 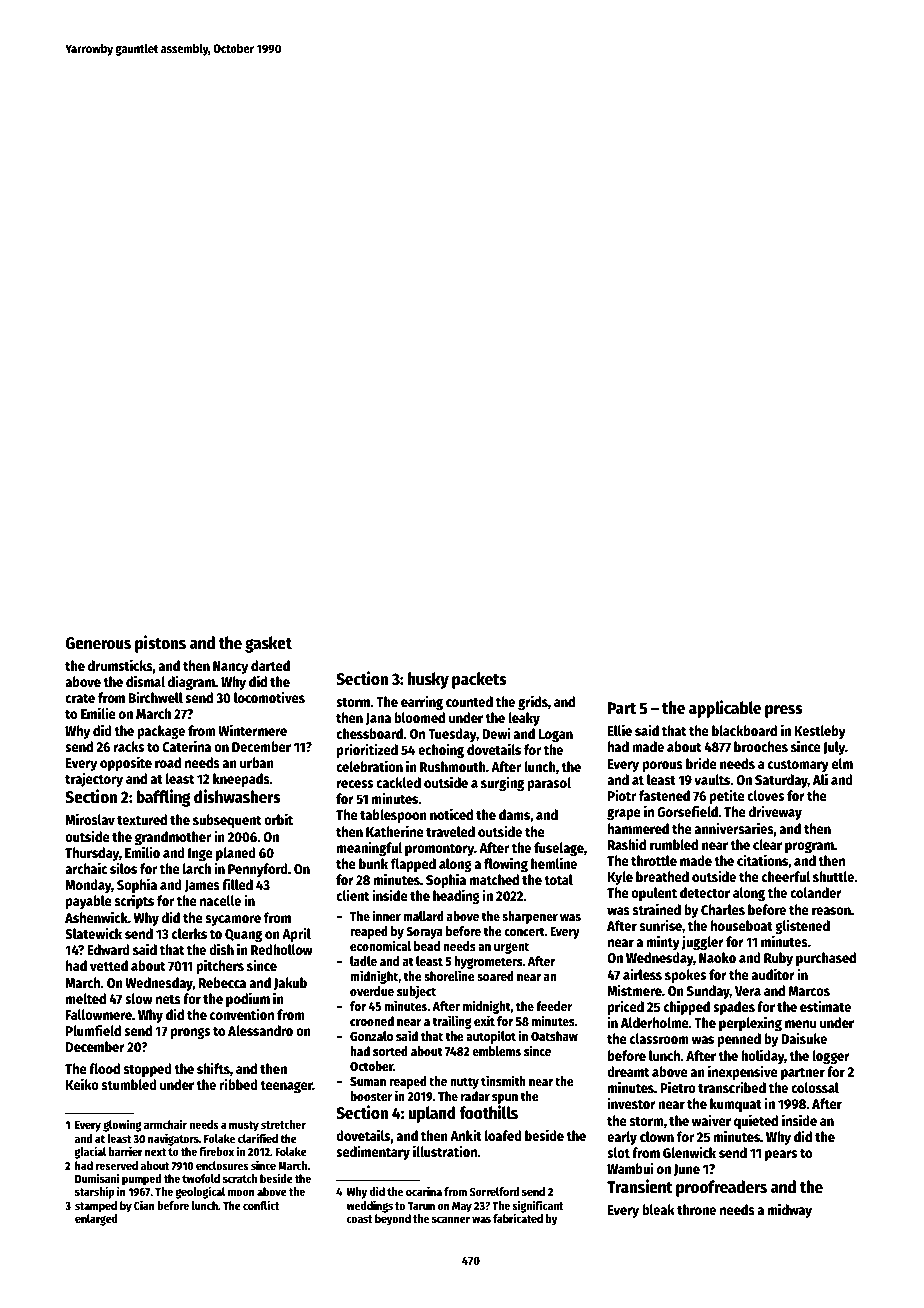 What do you see at coordinates (451, 1219) in the screenshot?
I see `scanner` at bounding box center [451, 1219].
